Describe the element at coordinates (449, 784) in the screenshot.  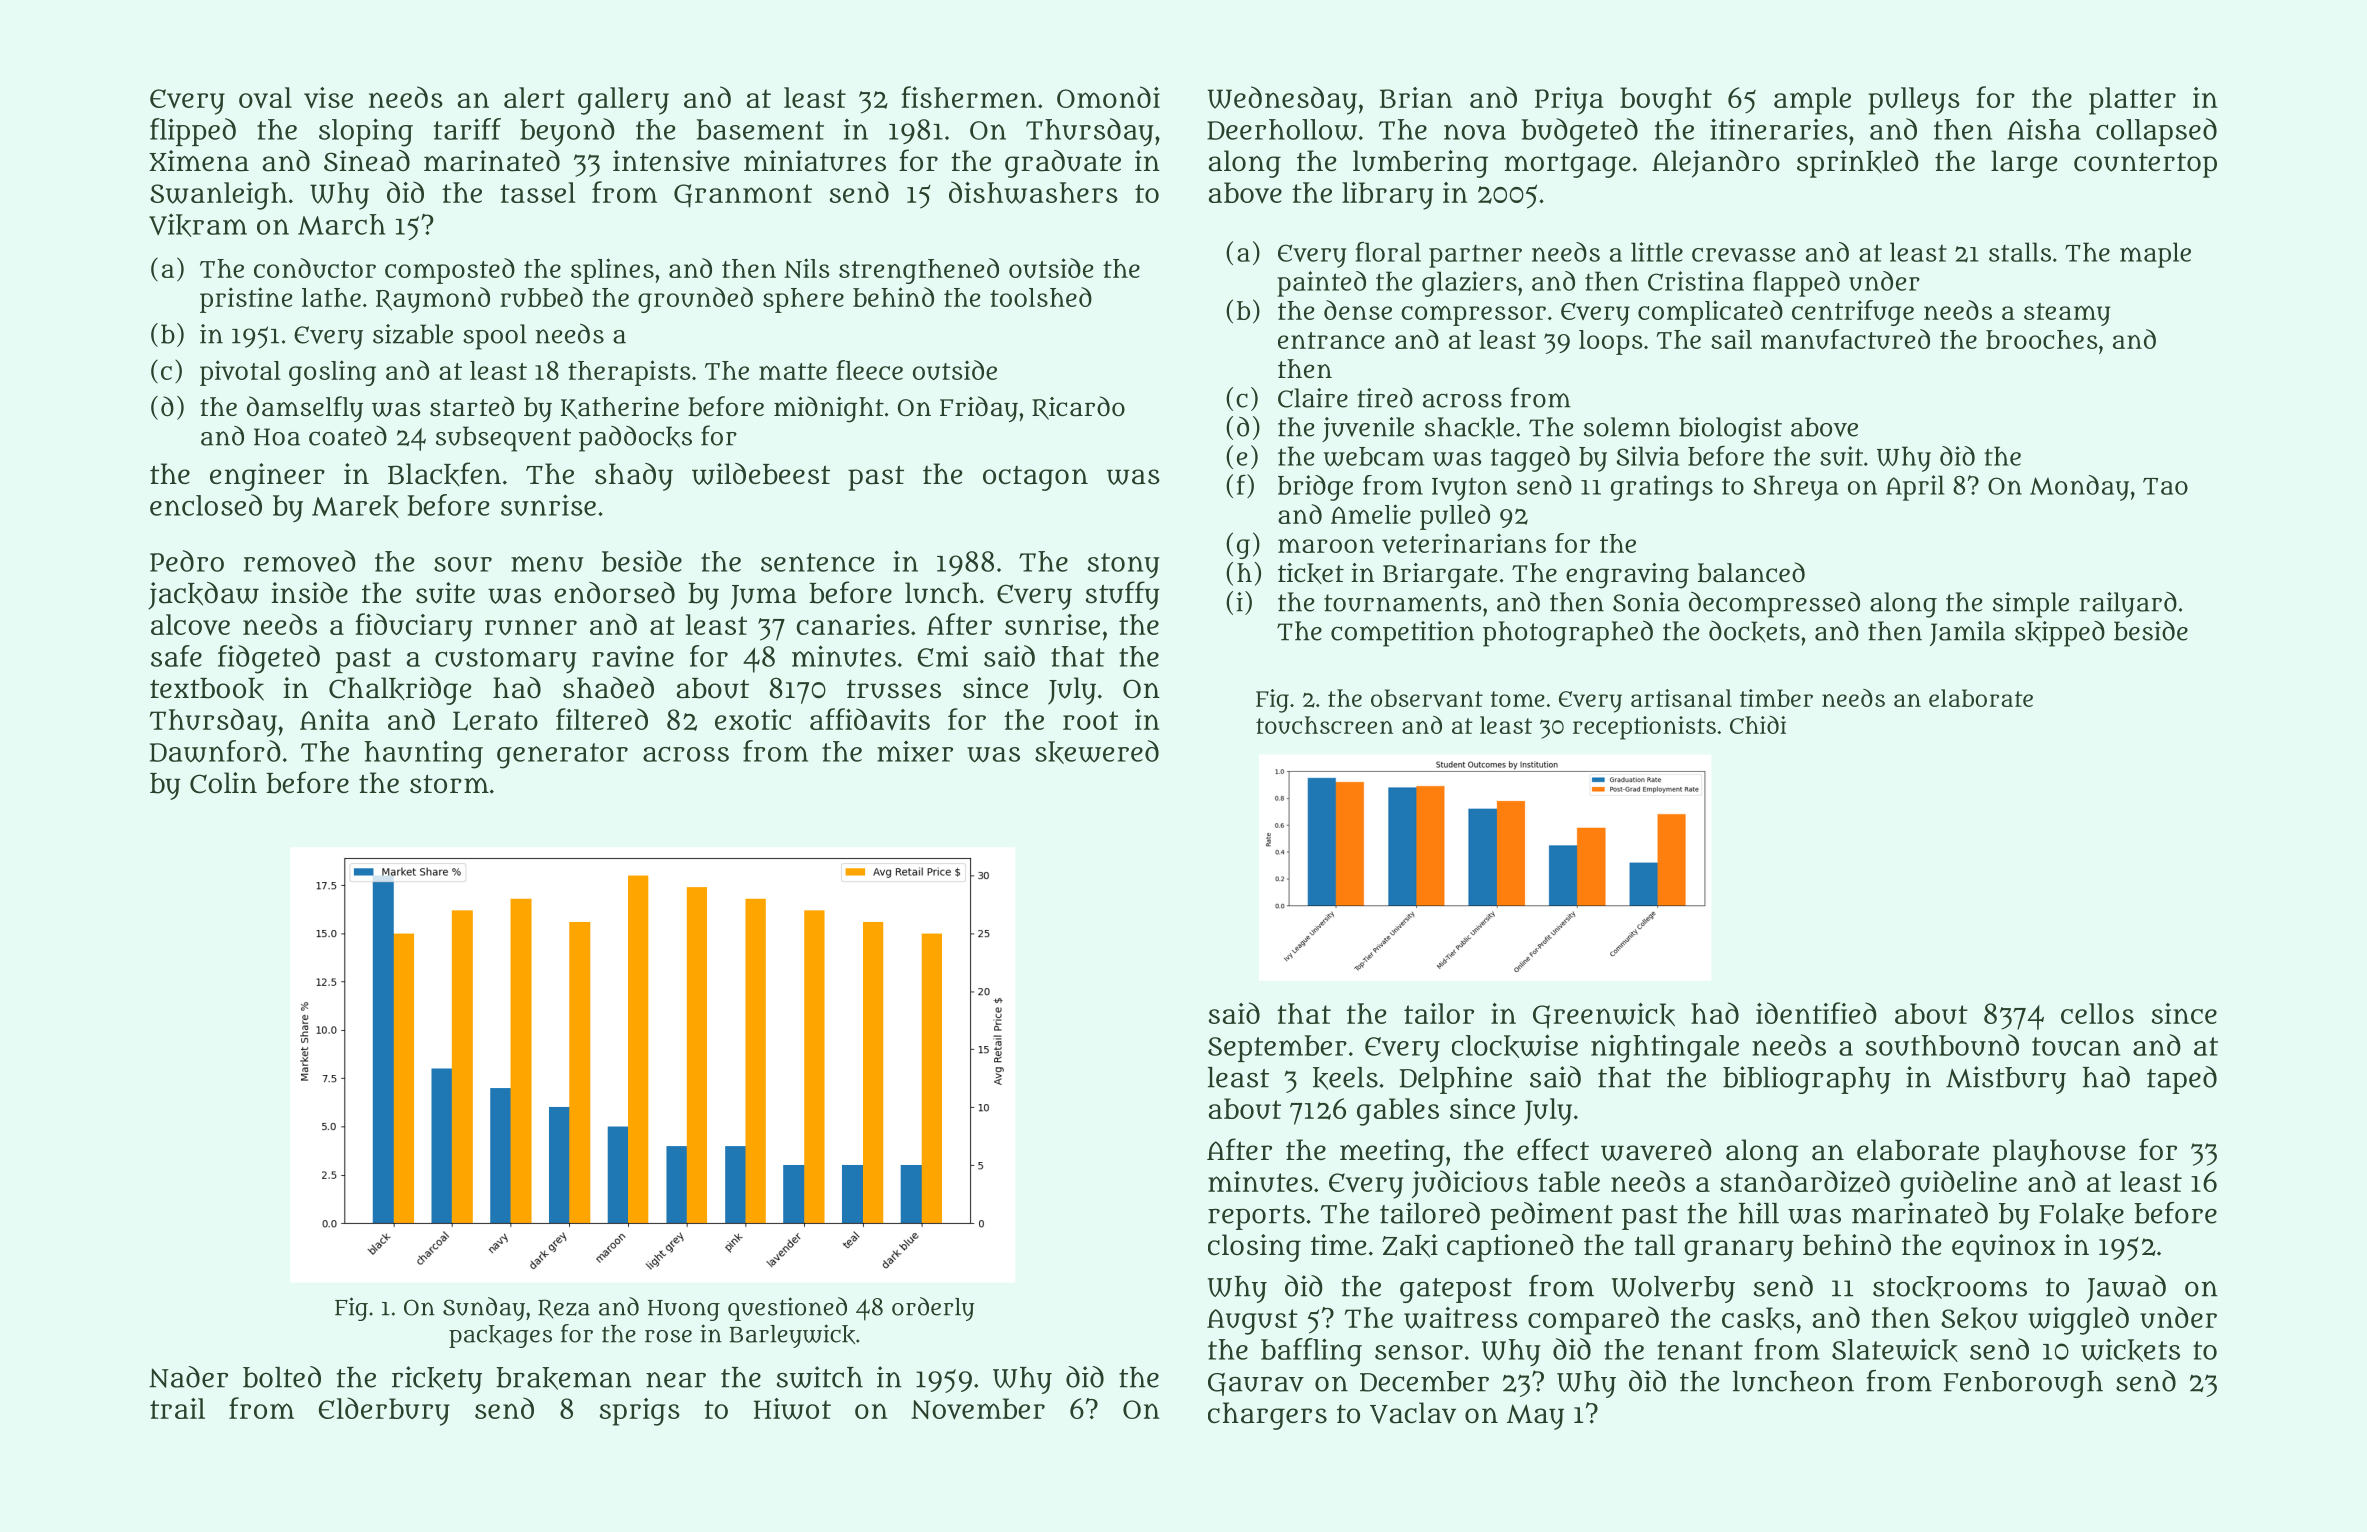
I see `storm` at that location.
